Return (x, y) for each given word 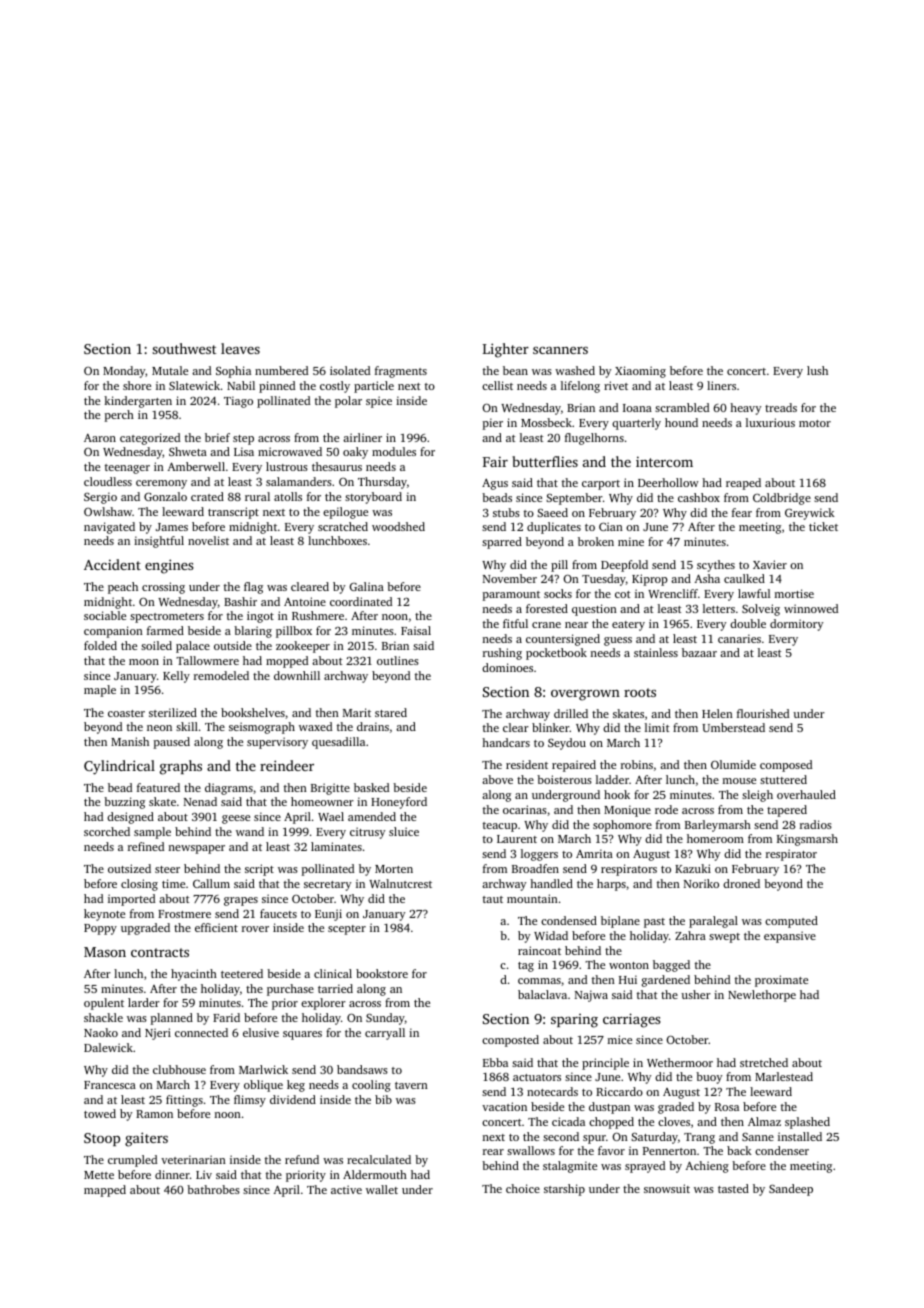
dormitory (796, 625)
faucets (278, 913)
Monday (124, 372)
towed (100, 1113)
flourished (763, 713)
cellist (497, 385)
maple (100, 691)
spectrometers (167, 618)
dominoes (507, 667)
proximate (781, 981)
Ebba (495, 1062)
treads (781, 407)
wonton (629, 965)
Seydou (567, 744)
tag (526, 967)
